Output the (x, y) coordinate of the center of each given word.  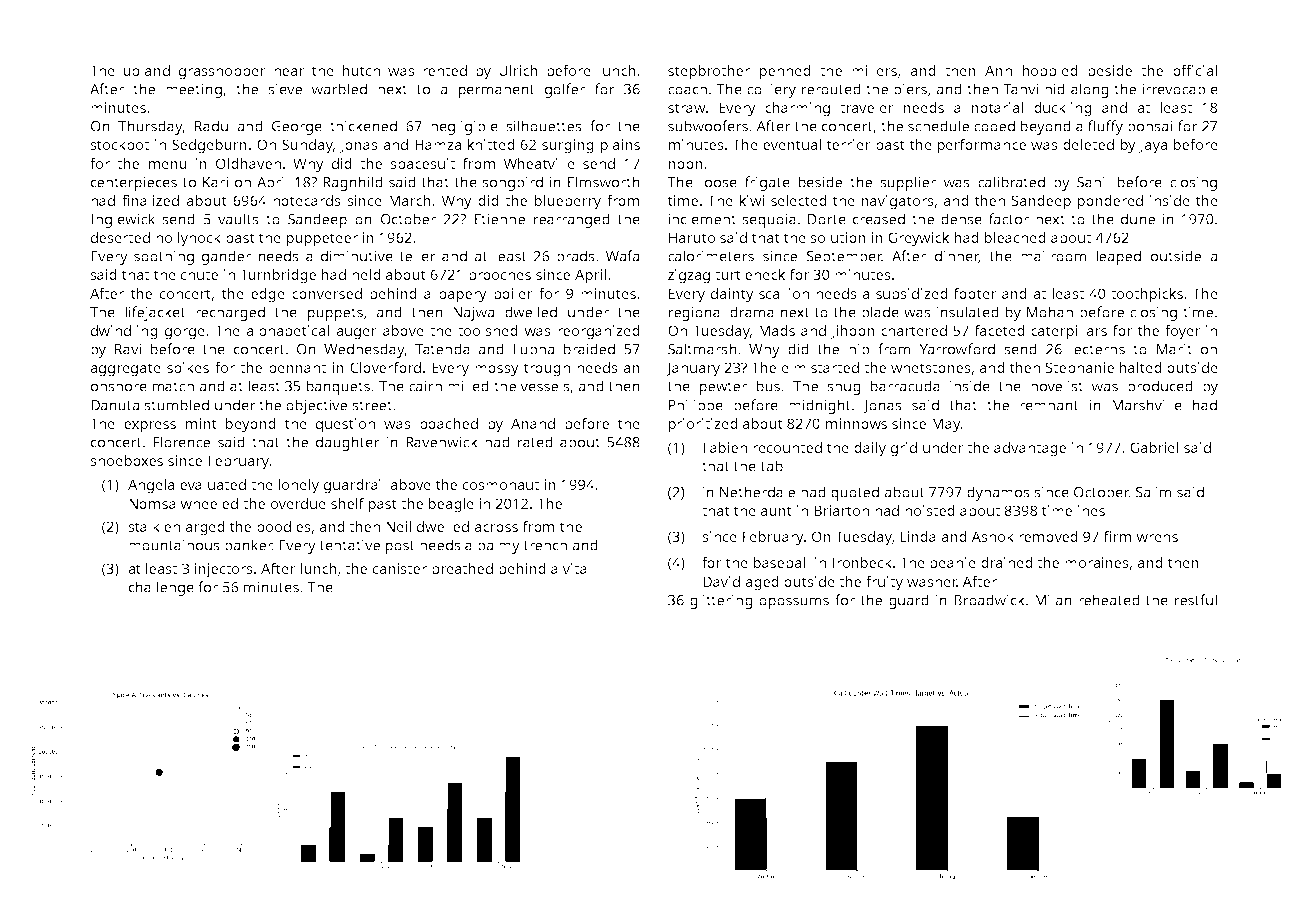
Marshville (1147, 405)
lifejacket (156, 313)
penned (785, 72)
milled (468, 386)
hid (1055, 89)
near (289, 72)
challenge (161, 588)
